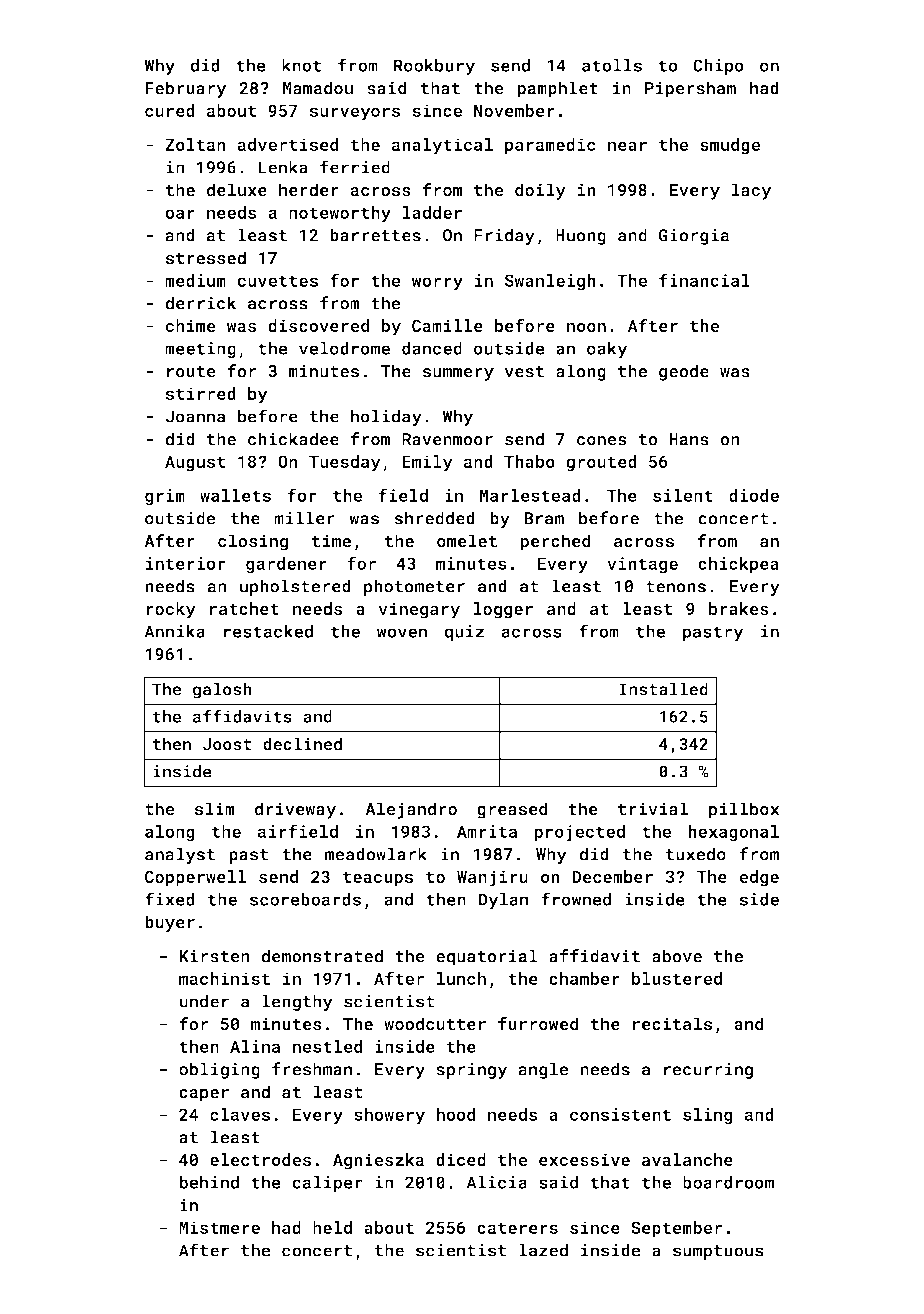 This screenshot has height=1314, width=924. Describe the element at coordinates (434, 67) in the screenshot. I see `Rookbury` at that location.
